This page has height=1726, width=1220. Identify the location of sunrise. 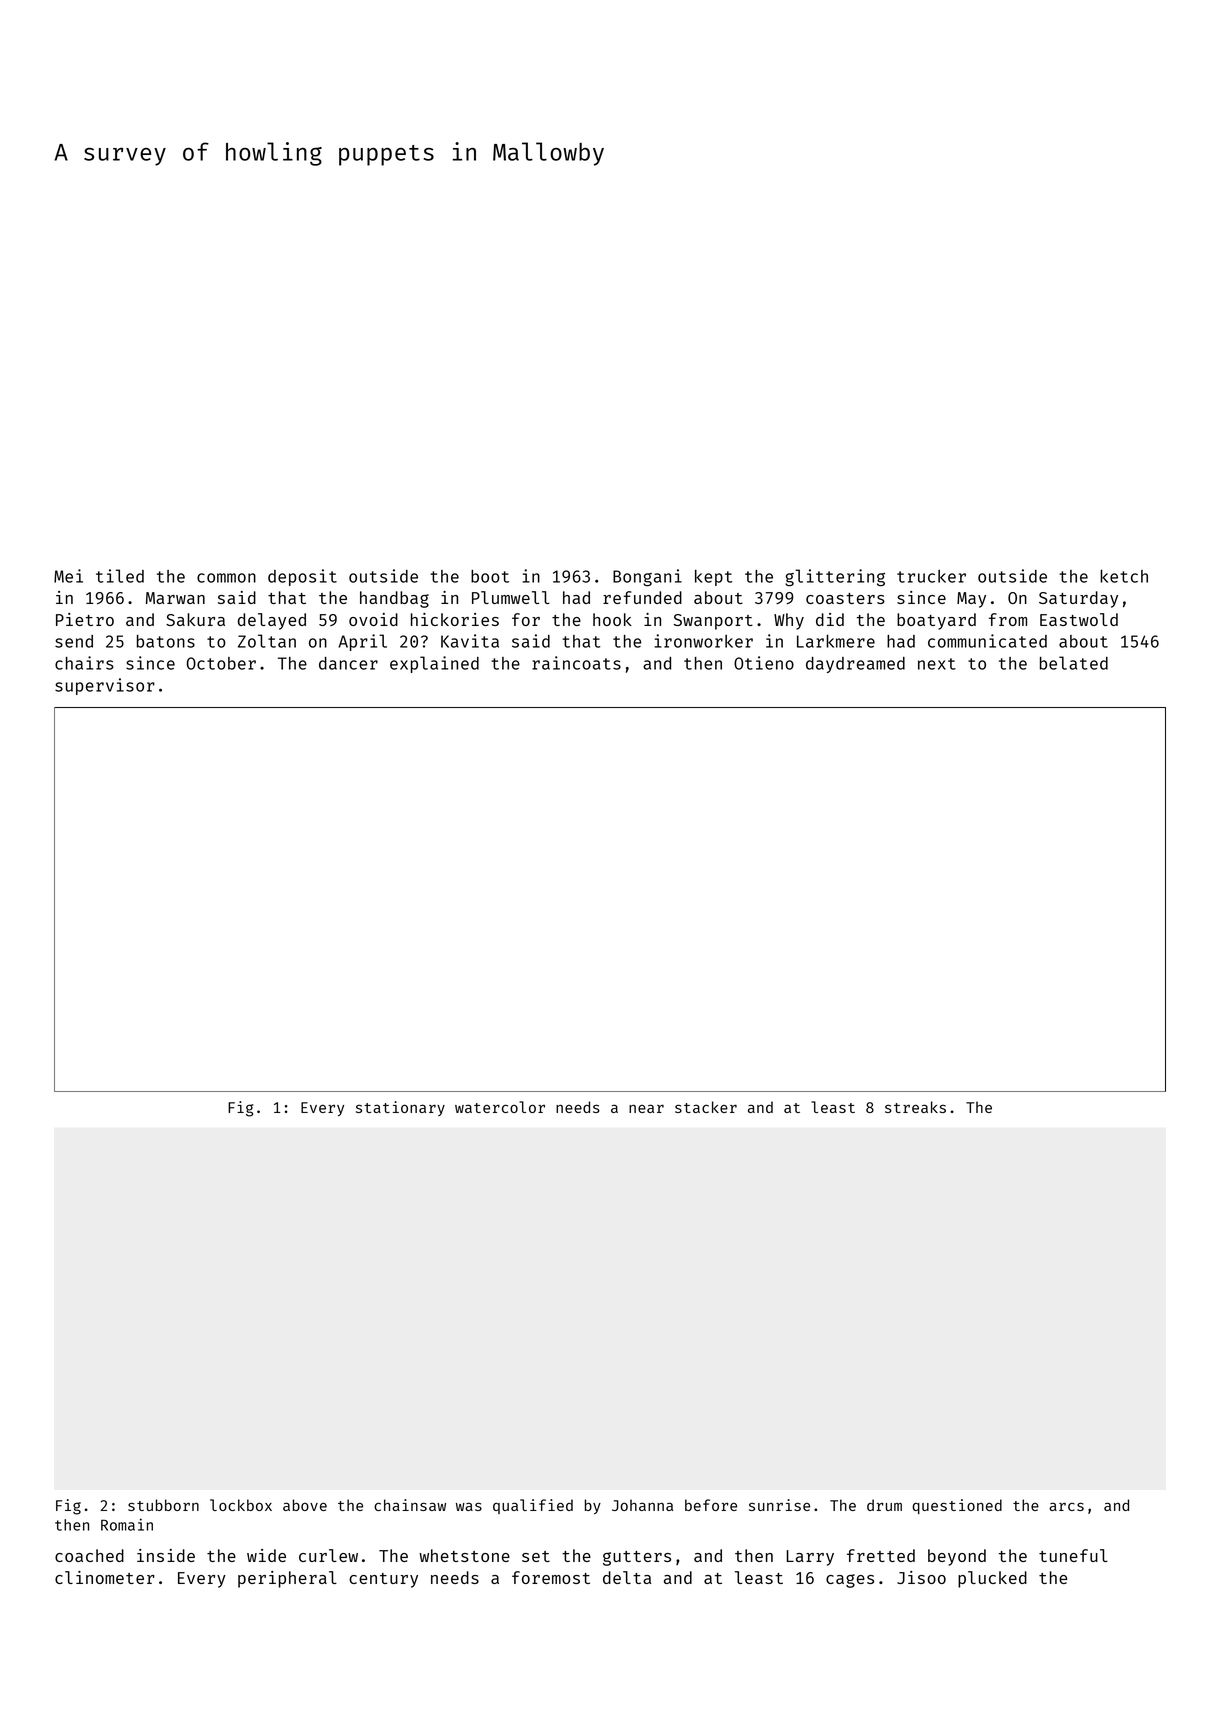
(779, 1505).
